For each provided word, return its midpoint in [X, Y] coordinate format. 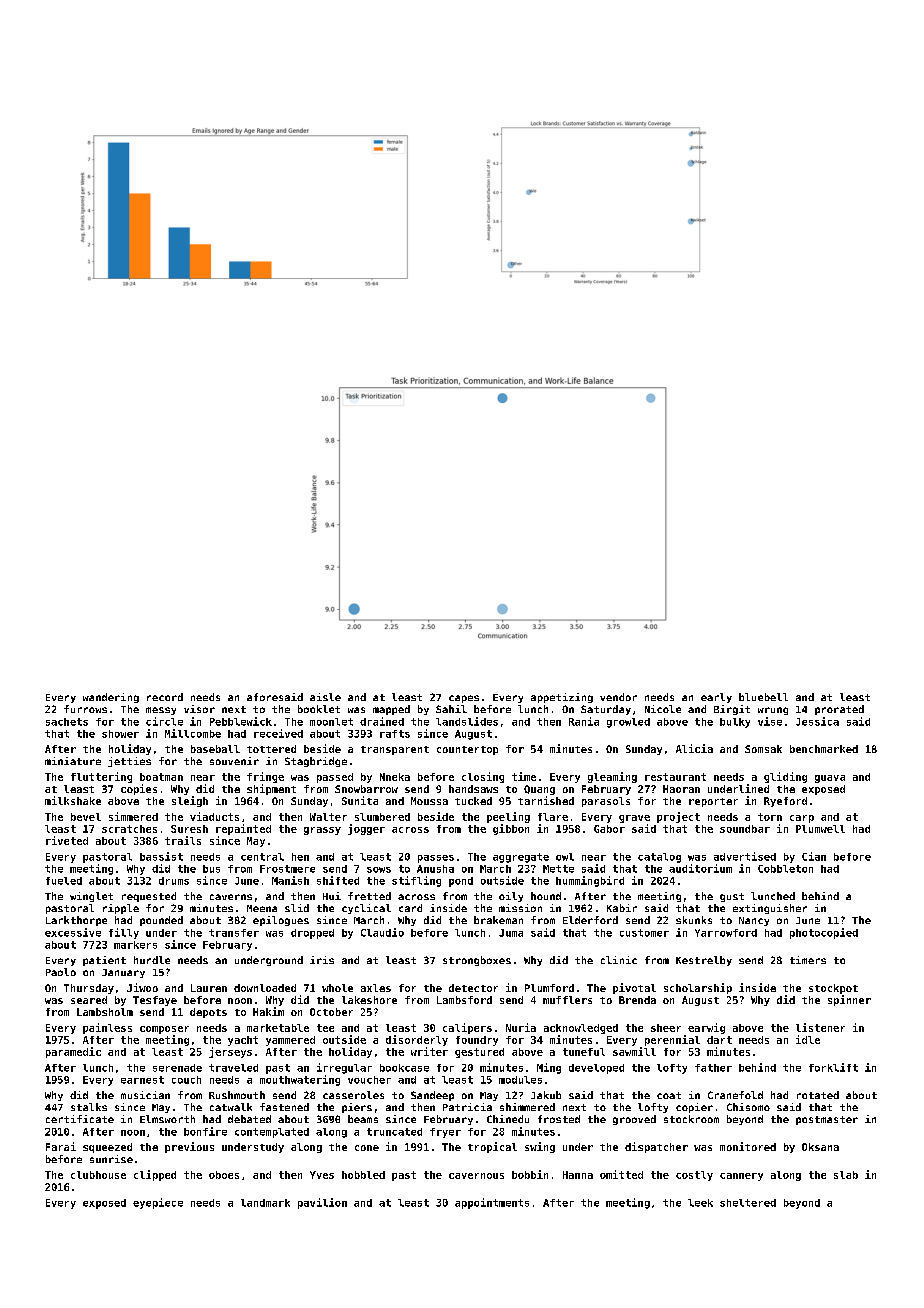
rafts [395, 734]
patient [104, 961]
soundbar [745, 829]
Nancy [754, 921]
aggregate [521, 858]
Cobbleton [785, 869]
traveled [233, 1068]
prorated [839, 710]
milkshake [73, 800]
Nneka [395, 777]
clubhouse [98, 1175]
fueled [64, 881]
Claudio [382, 932]
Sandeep [432, 1096]
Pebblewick [241, 721]
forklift [833, 1067]
